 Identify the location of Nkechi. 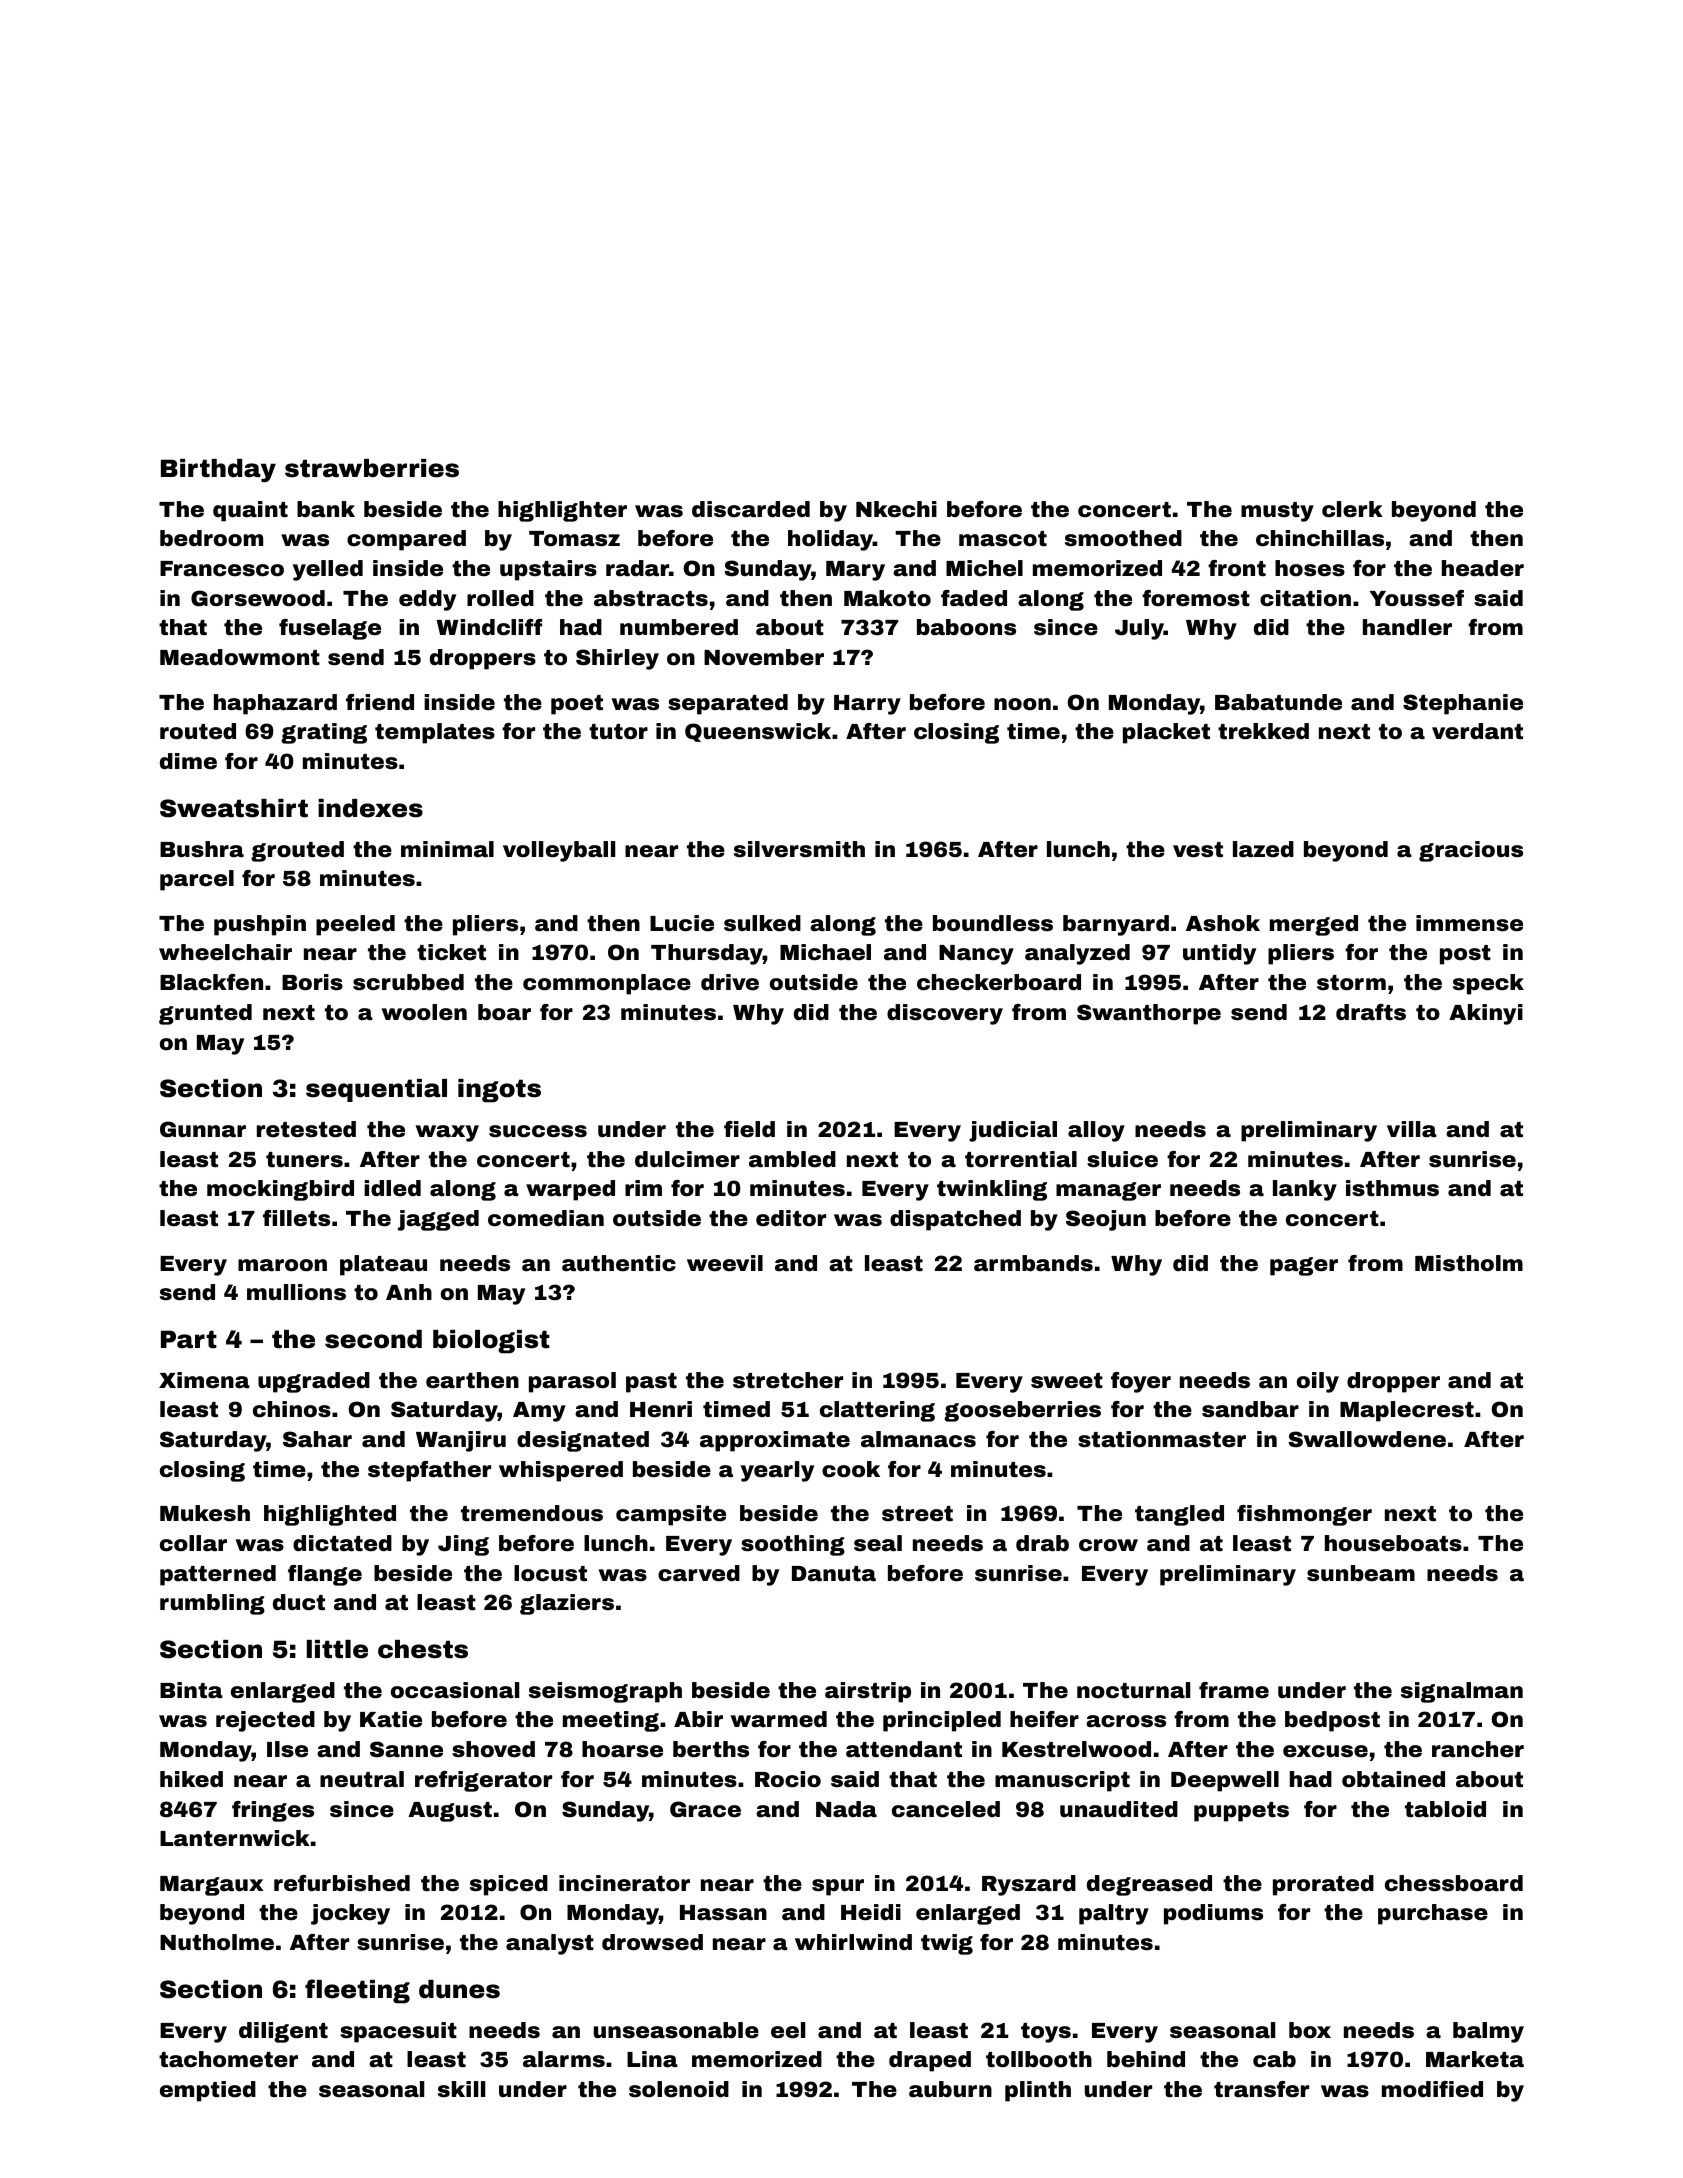
(896, 509).
